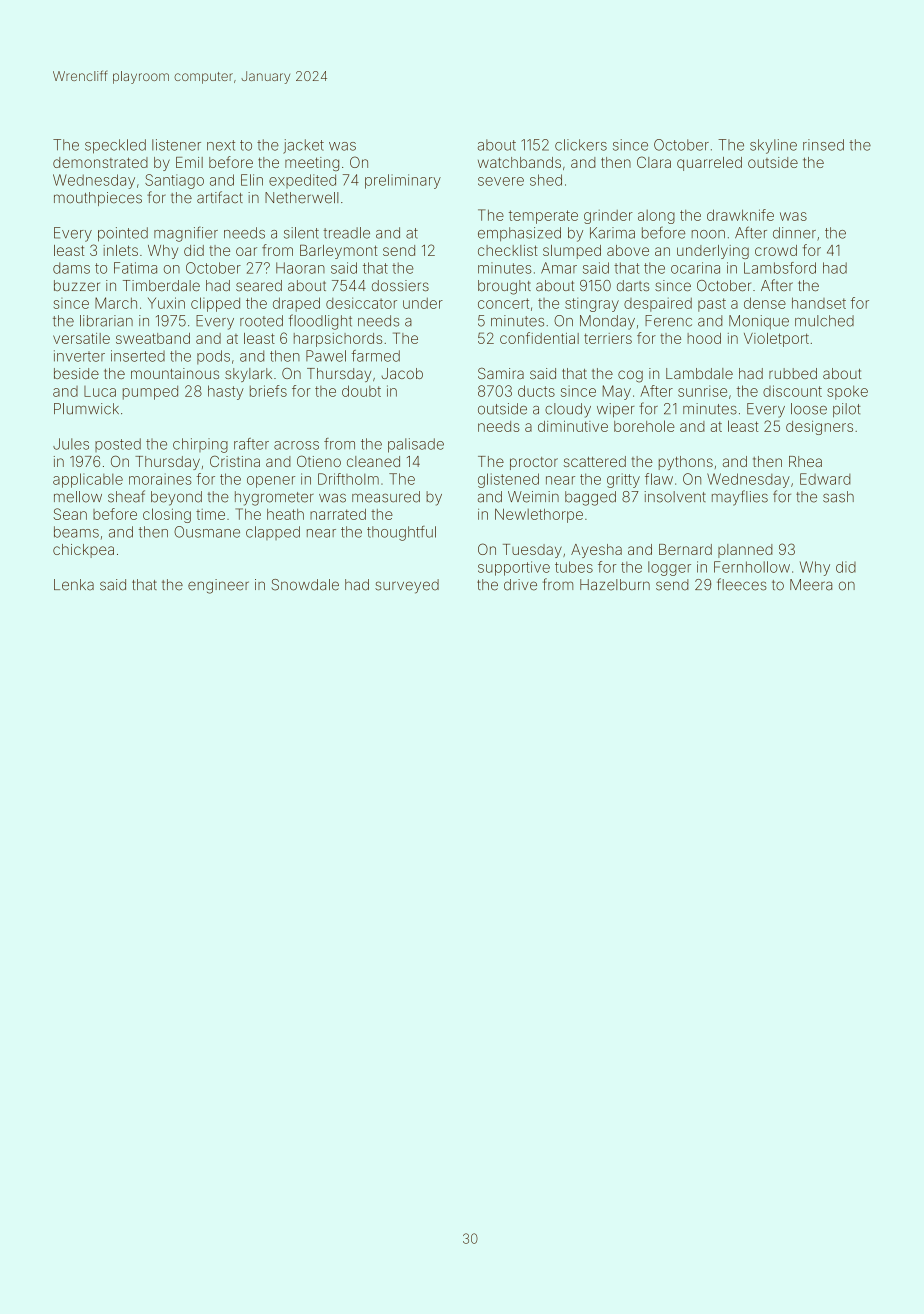 This page has height=1314, width=924. I want to click on jacket, so click(303, 146).
